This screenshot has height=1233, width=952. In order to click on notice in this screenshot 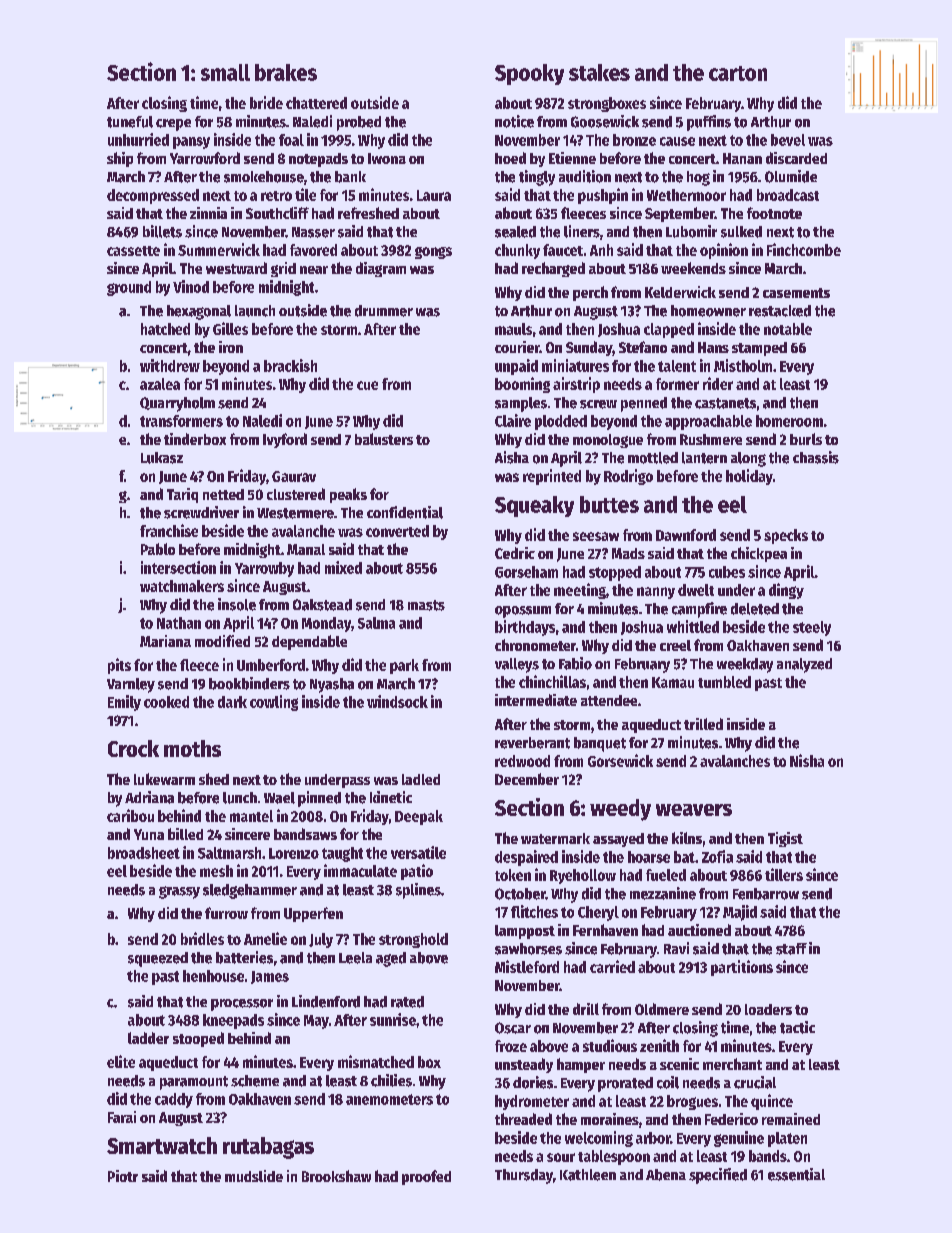, I will do `click(514, 121)`.
